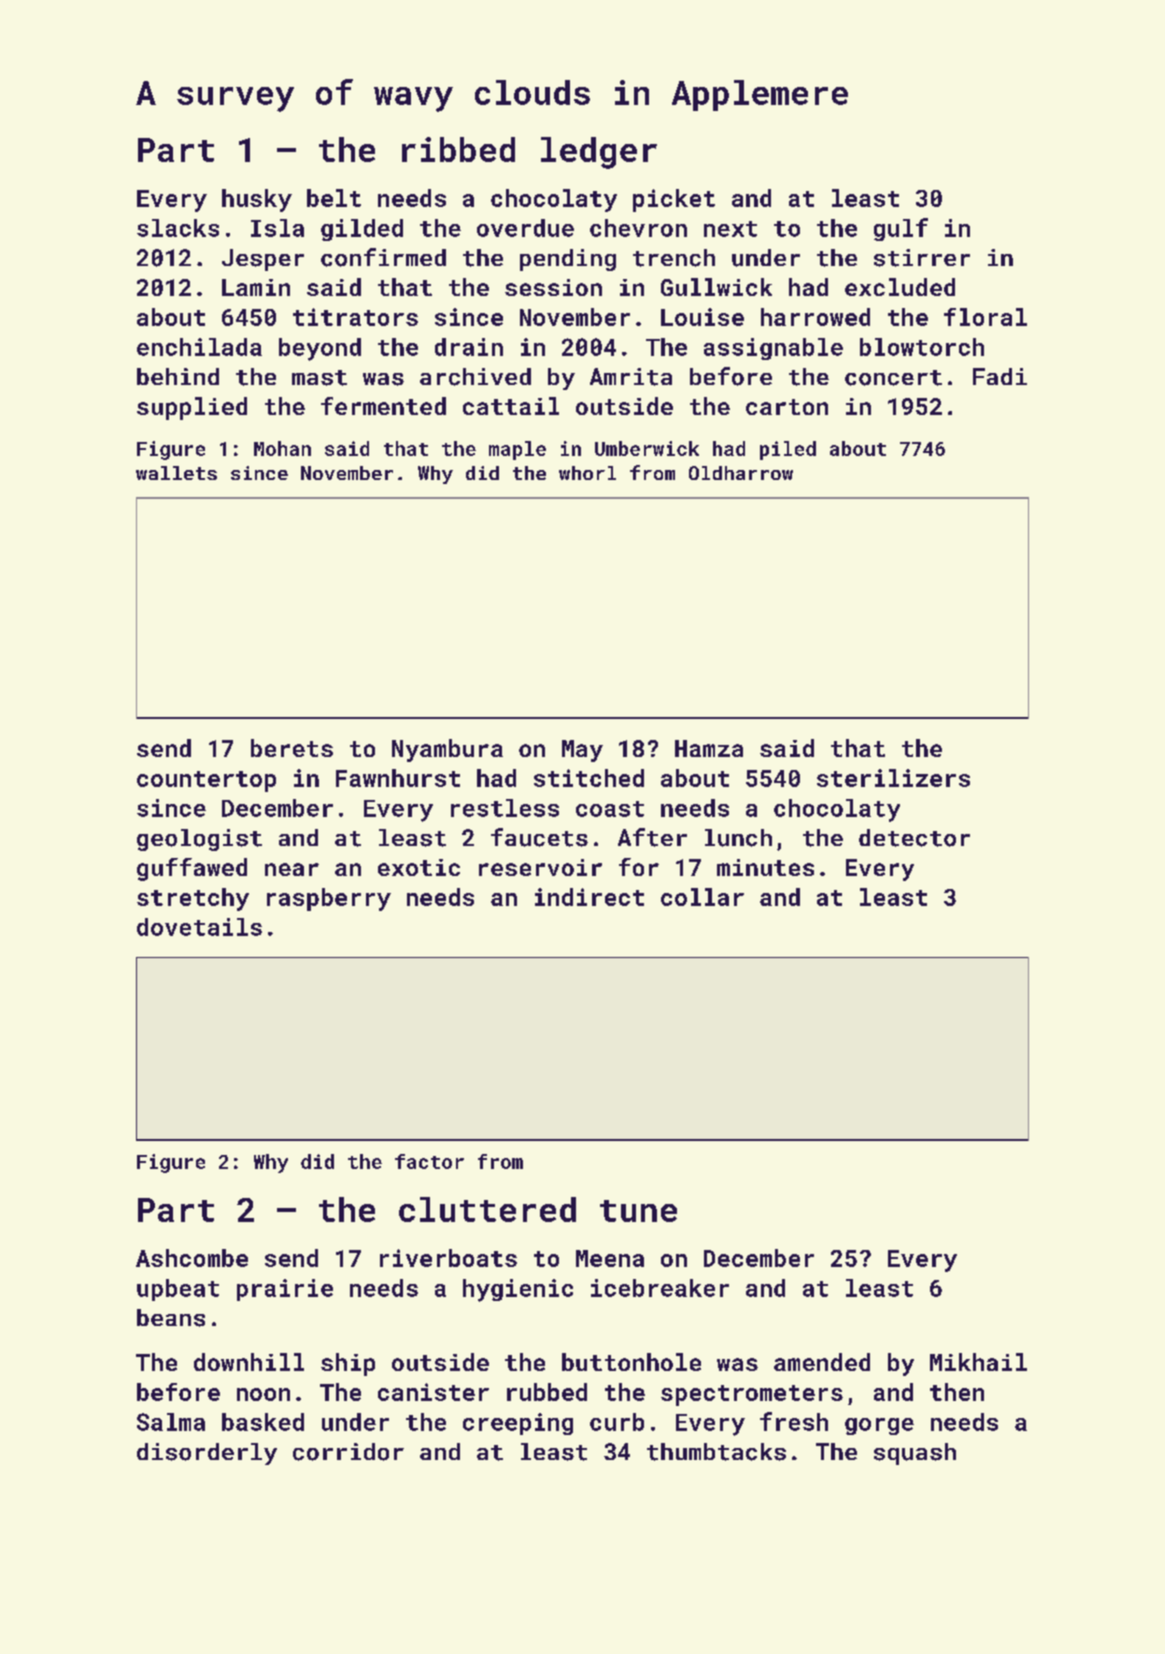  What do you see at coordinates (716, 287) in the page?
I see `Gullwick` at bounding box center [716, 287].
